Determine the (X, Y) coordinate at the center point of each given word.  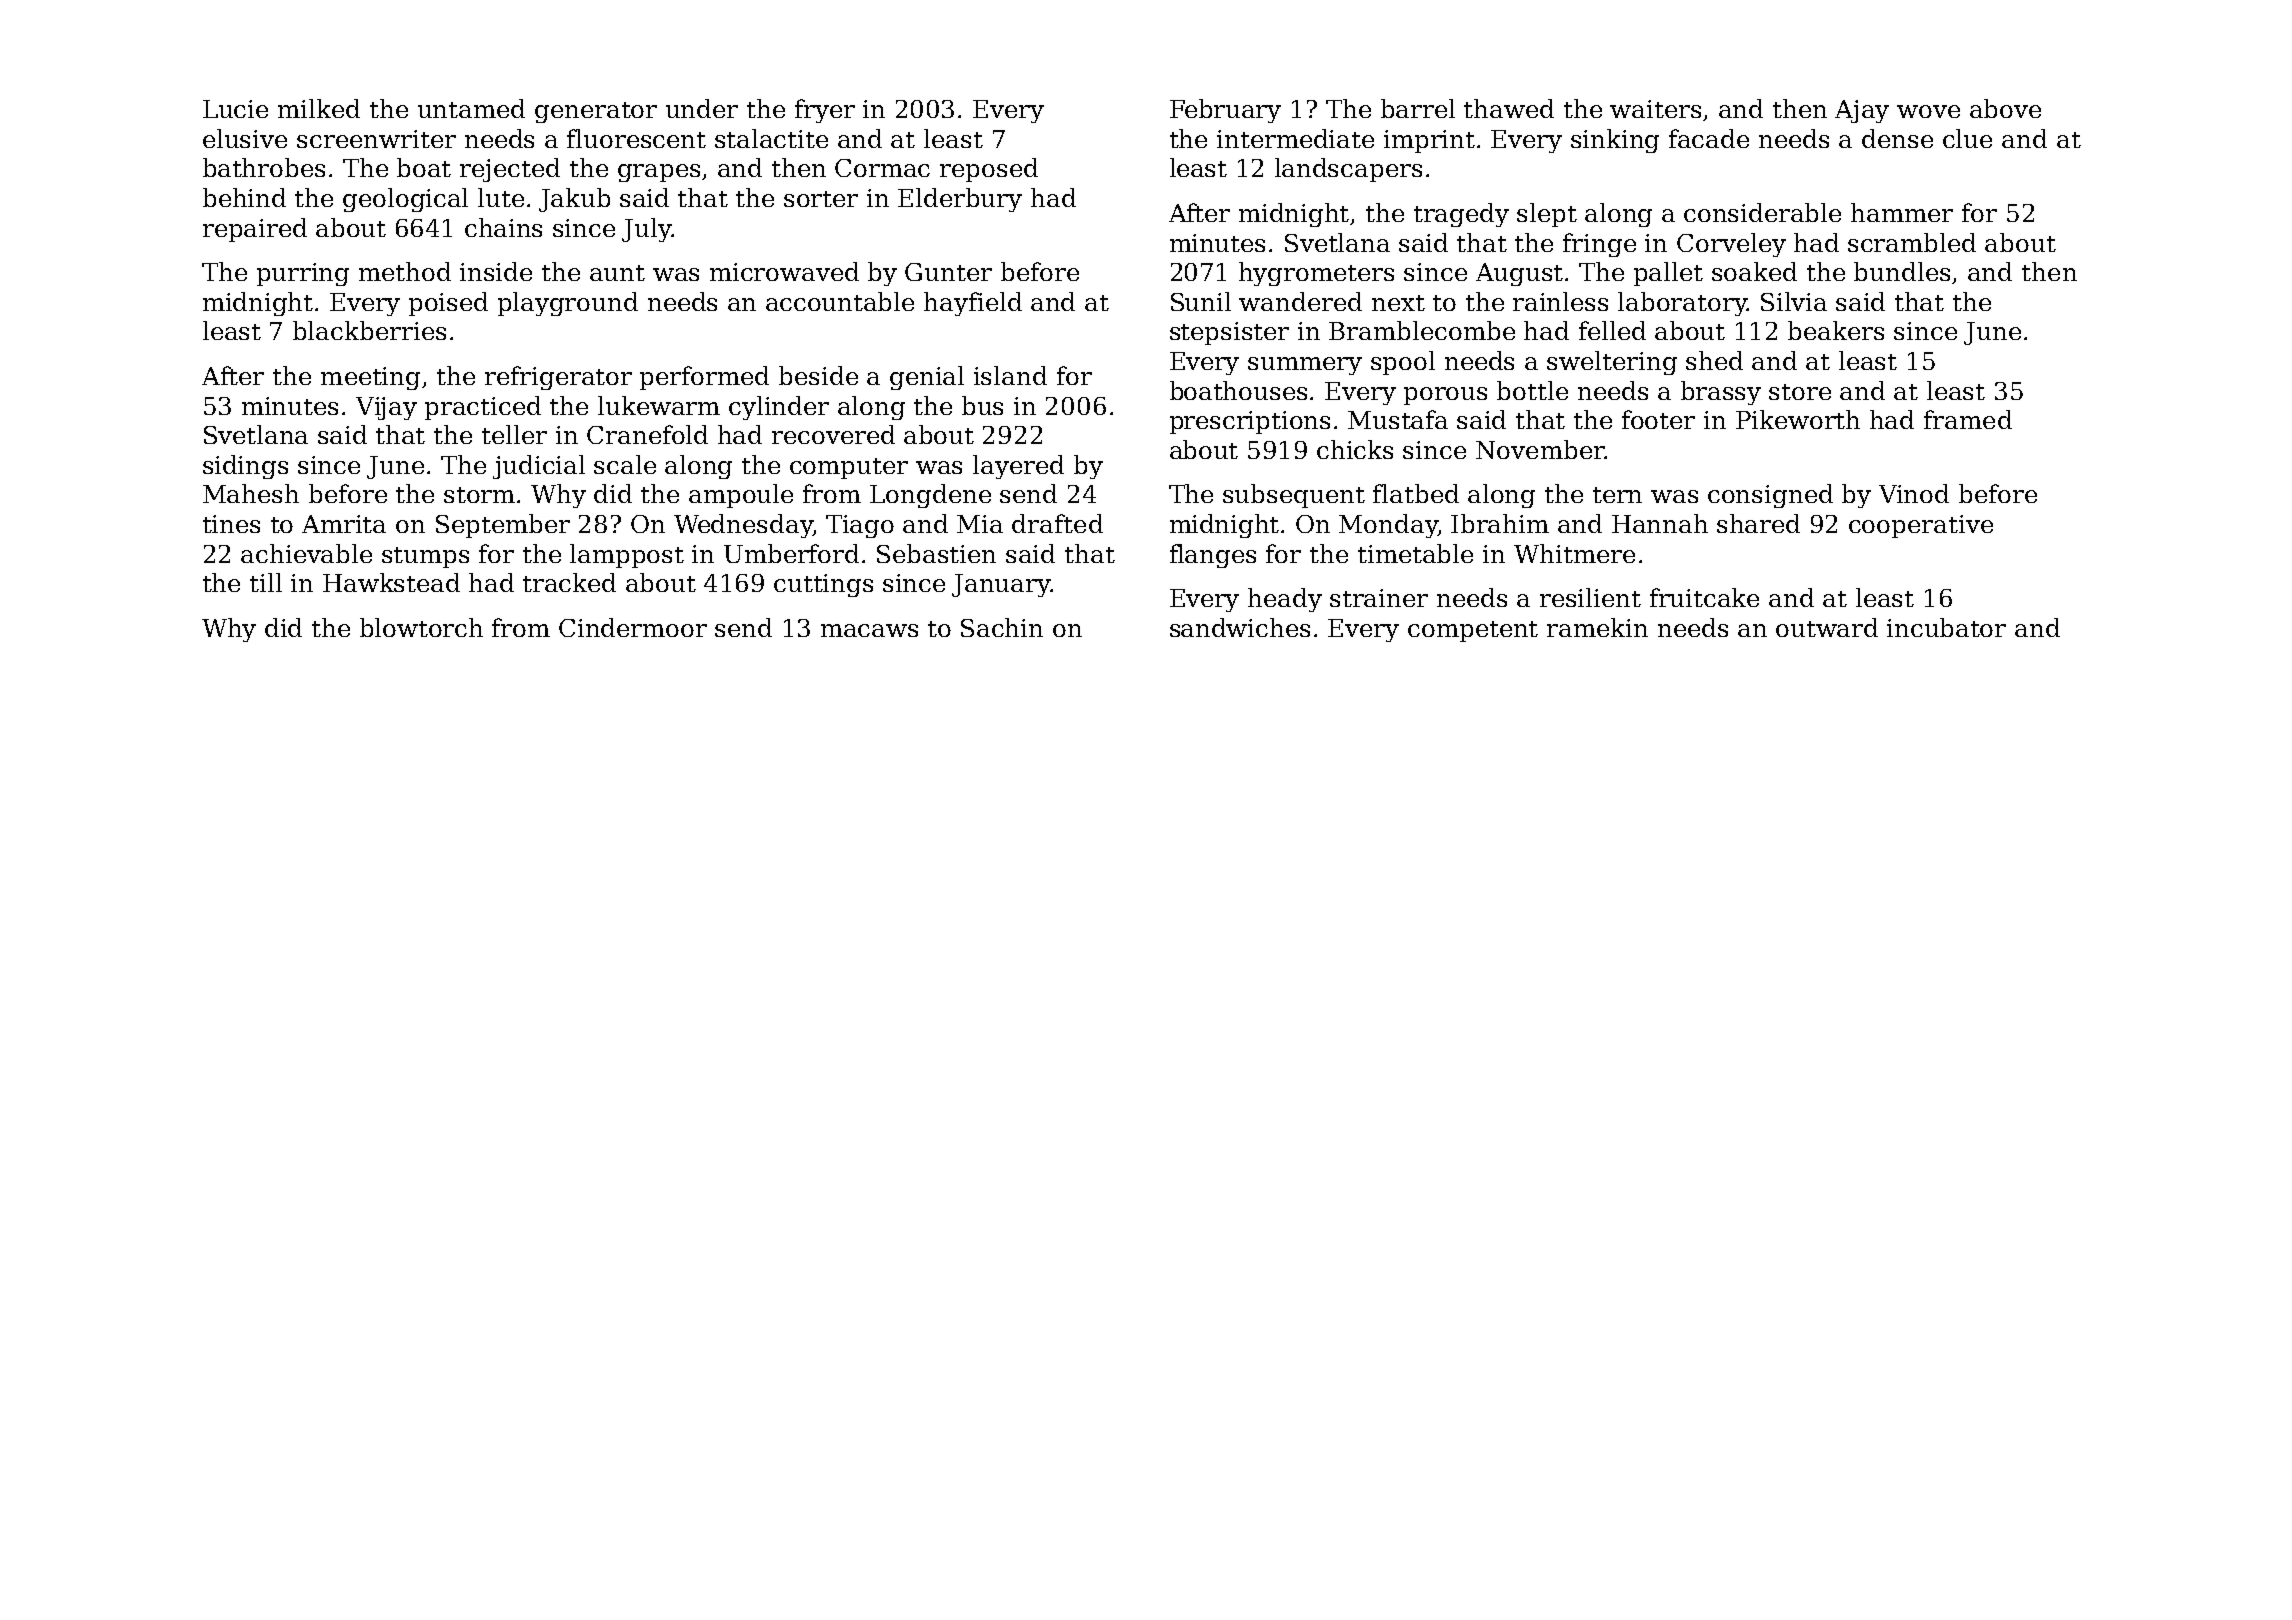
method (405, 271)
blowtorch (421, 627)
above (2005, 108)
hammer (1902, 212)
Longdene (930, 496)
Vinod (1914, 493)
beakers (1836, 330)
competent (1473, 631)
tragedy (1461, 215)
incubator (1946, 627)
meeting (370, 378)
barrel (1418, 108)
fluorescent (636, 138)
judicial (539, 467)
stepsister (1229, 333)
